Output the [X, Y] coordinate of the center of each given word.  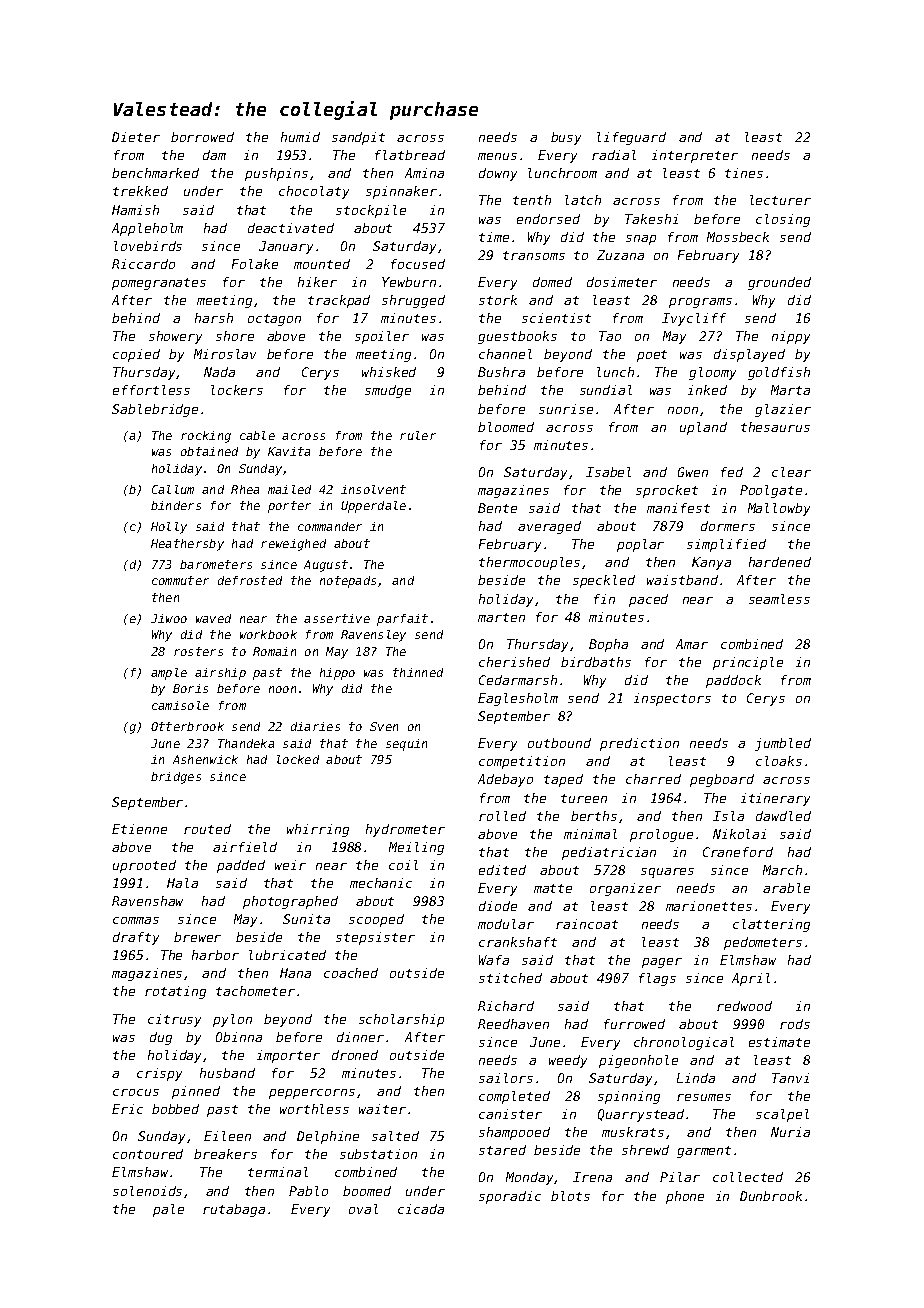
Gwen [693, 472]
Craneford [738, 852]
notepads [348, 582]
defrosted [250, 580]
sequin [406, 745]
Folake [255, 264]
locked [298, 759]
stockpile [371, 211]
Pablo [308, 1191]
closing [783, 220]
